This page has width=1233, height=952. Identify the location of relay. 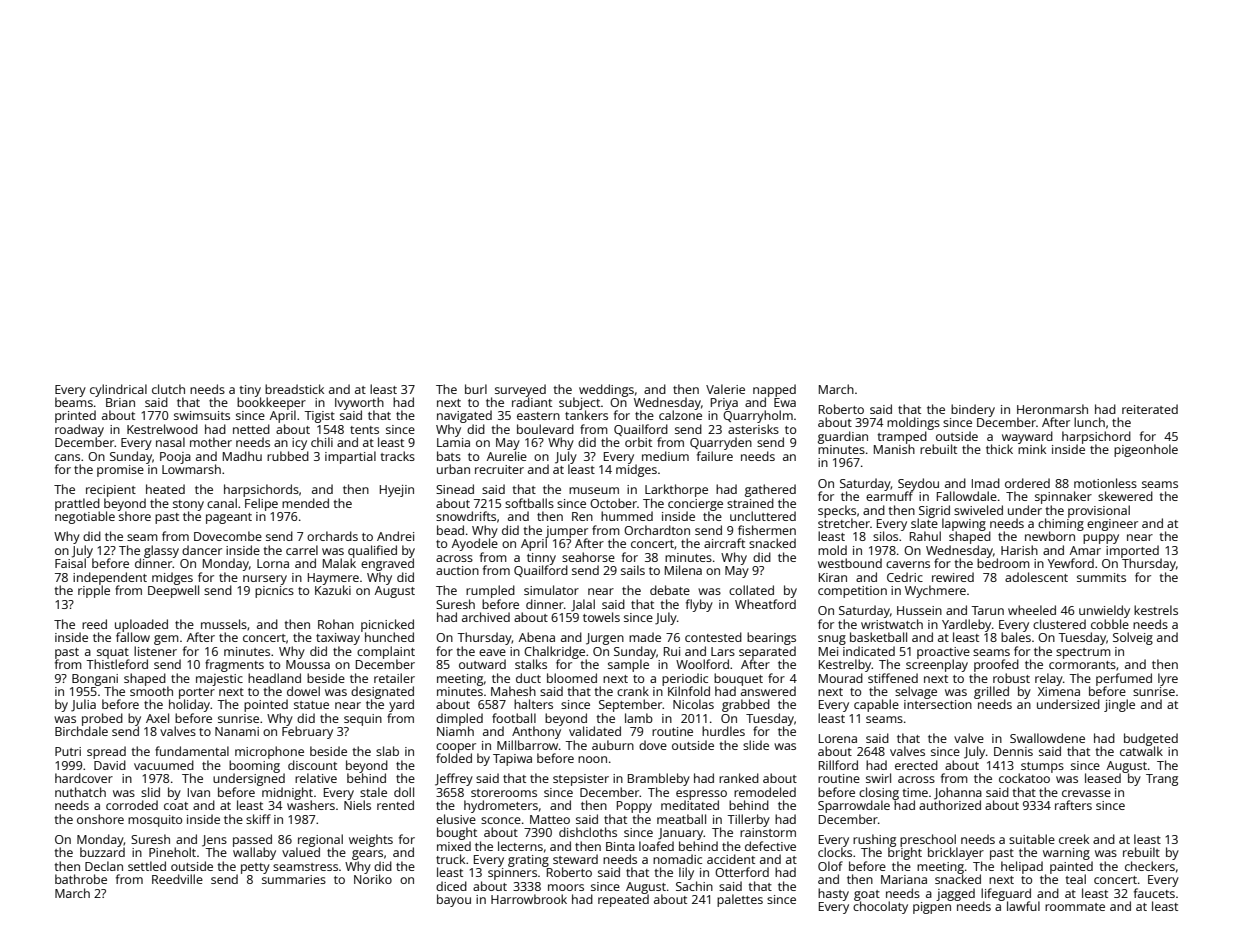
(1049, 679).
